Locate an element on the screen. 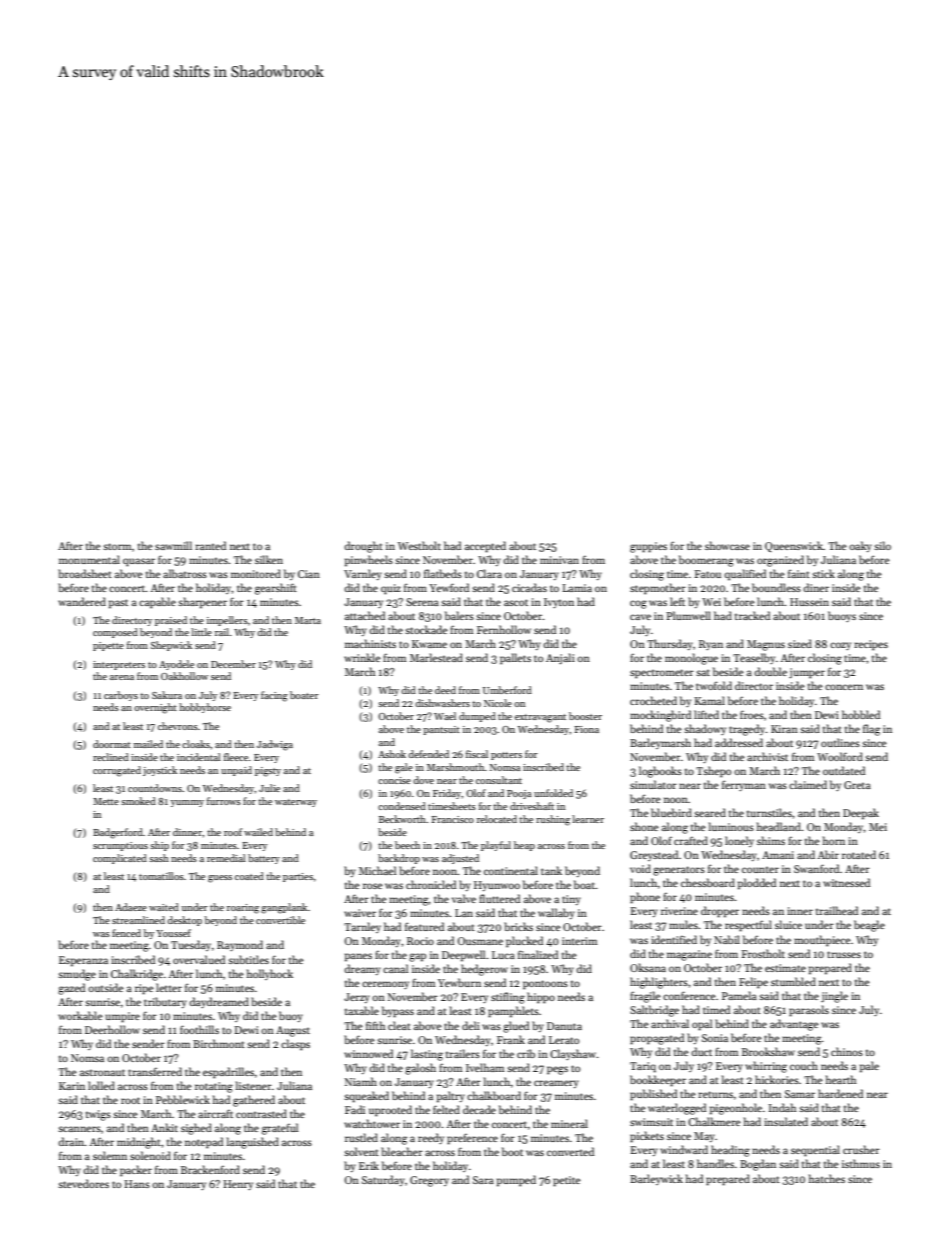 The height and width of the screenshot is (1233, 952). showcase is located at coordinates (727, 545).
